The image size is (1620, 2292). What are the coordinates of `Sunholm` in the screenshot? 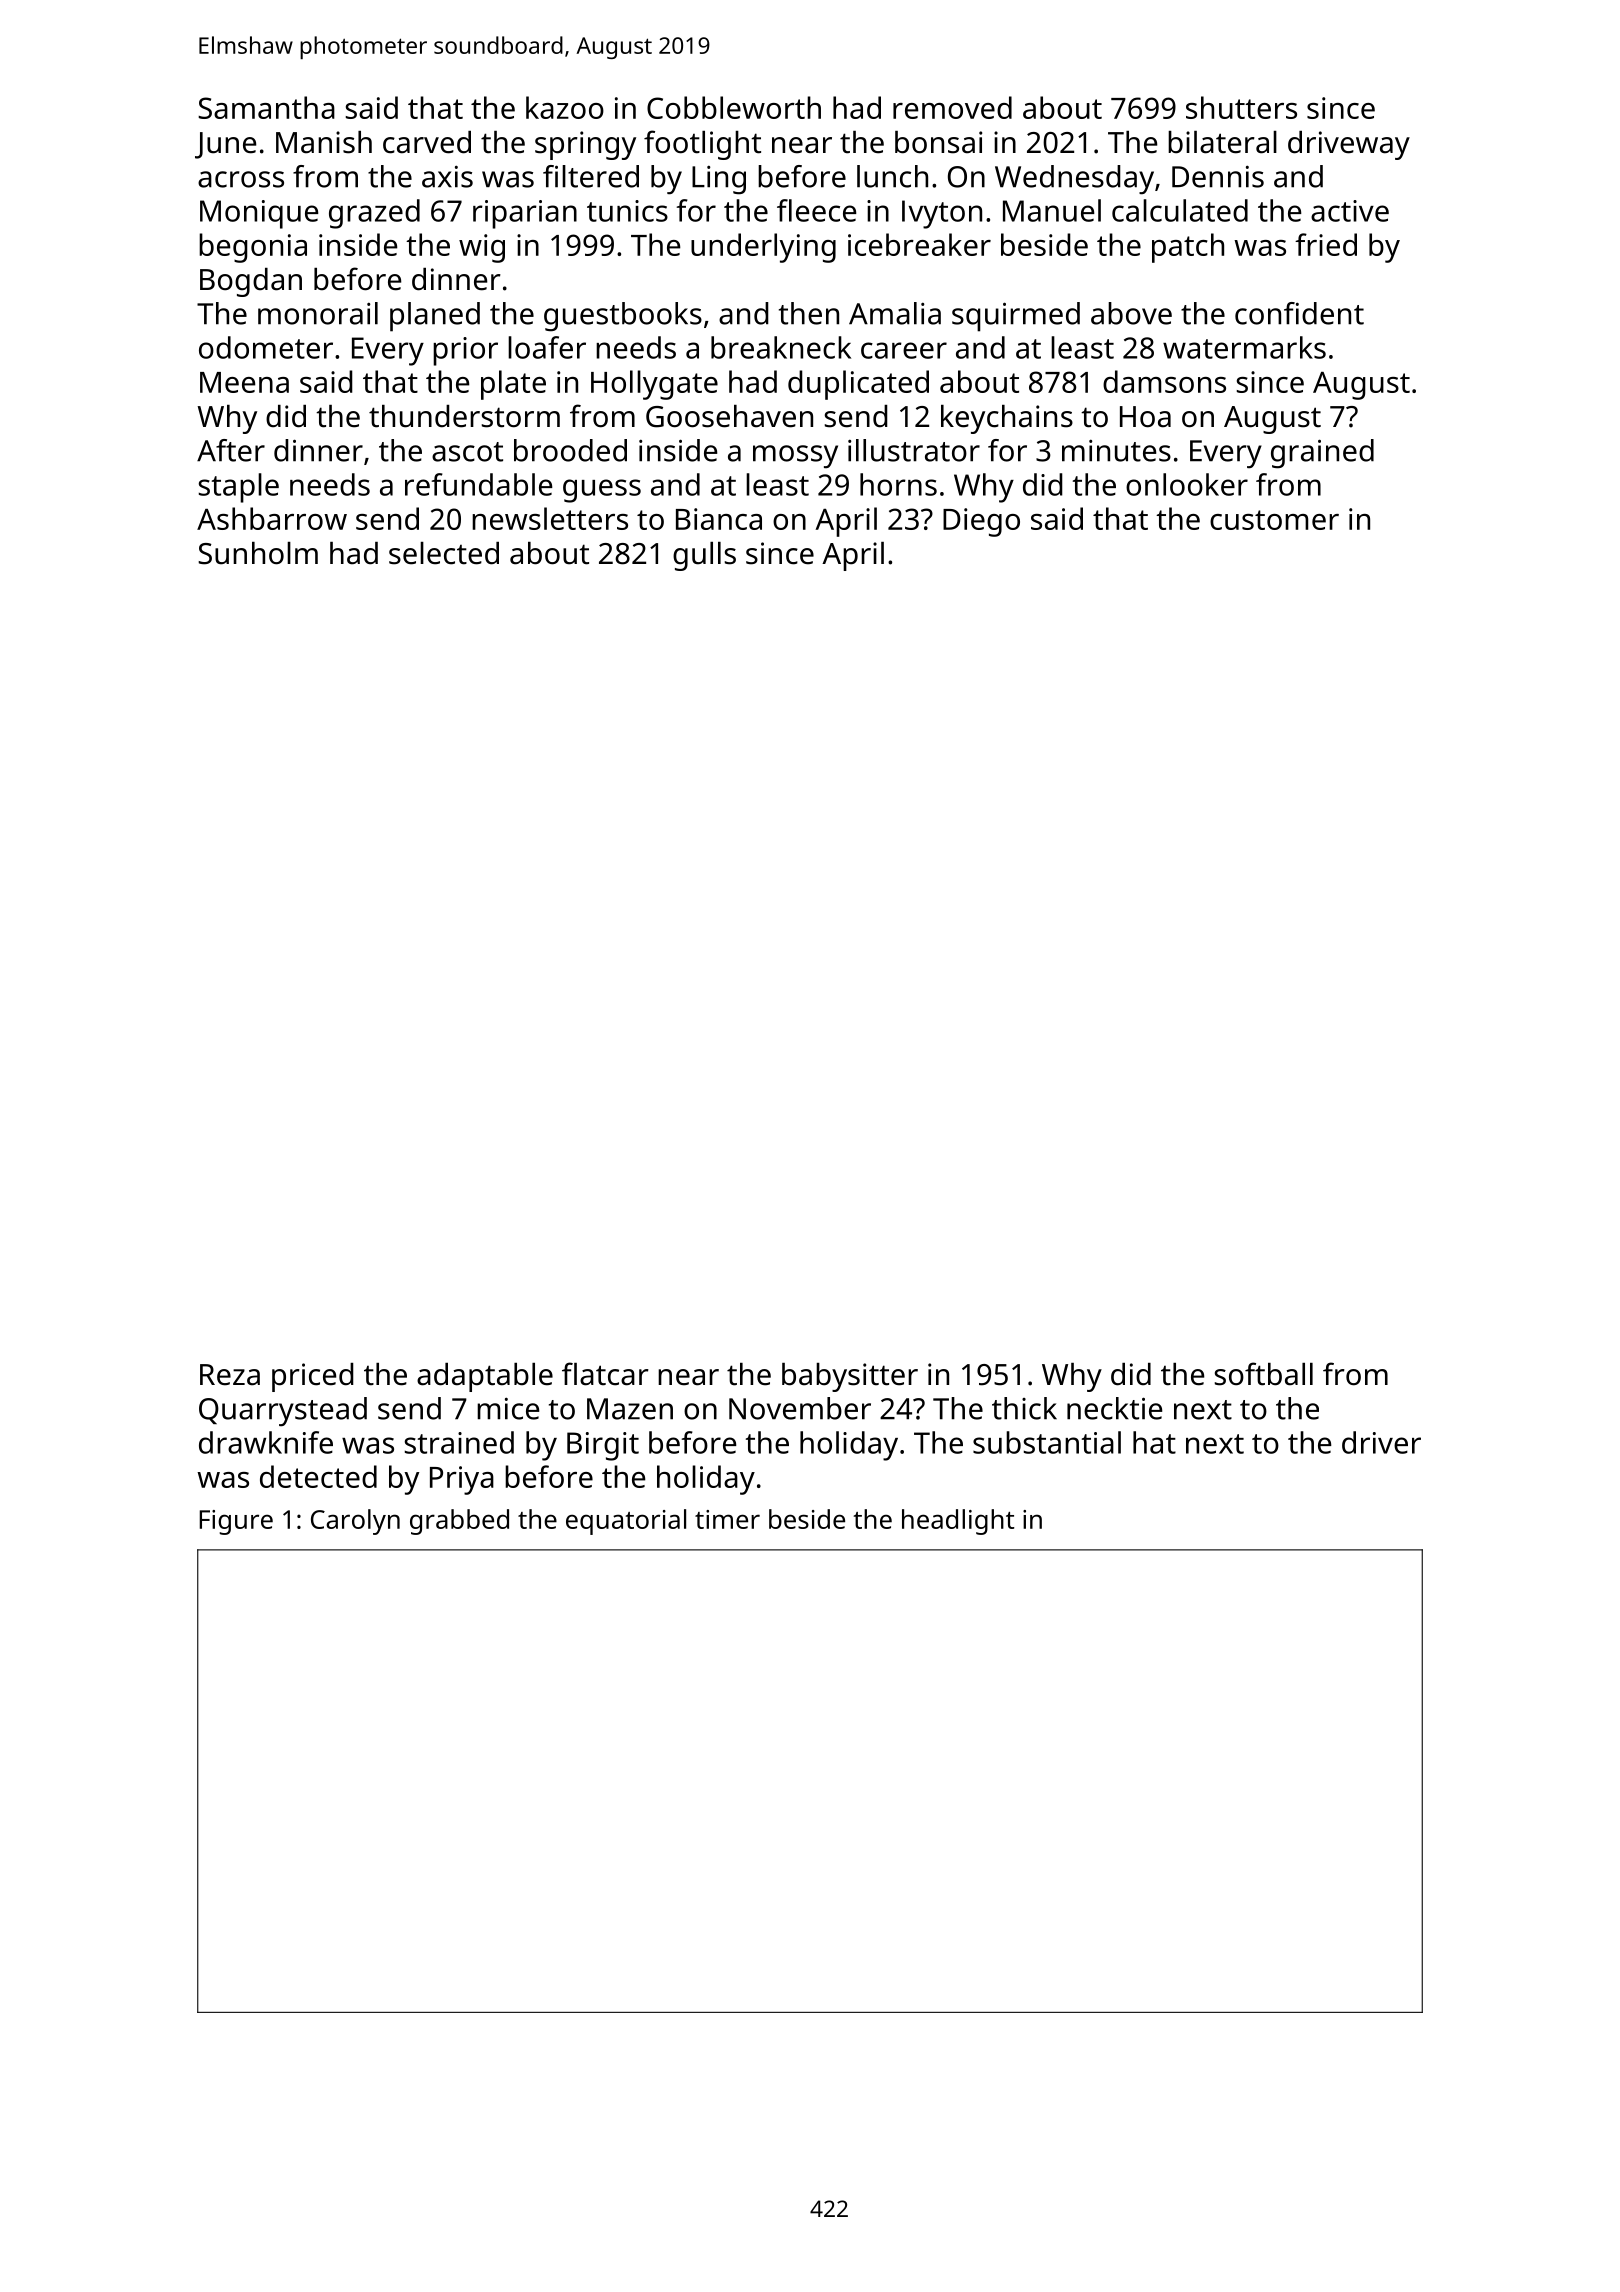 It's located at (258, 553).
